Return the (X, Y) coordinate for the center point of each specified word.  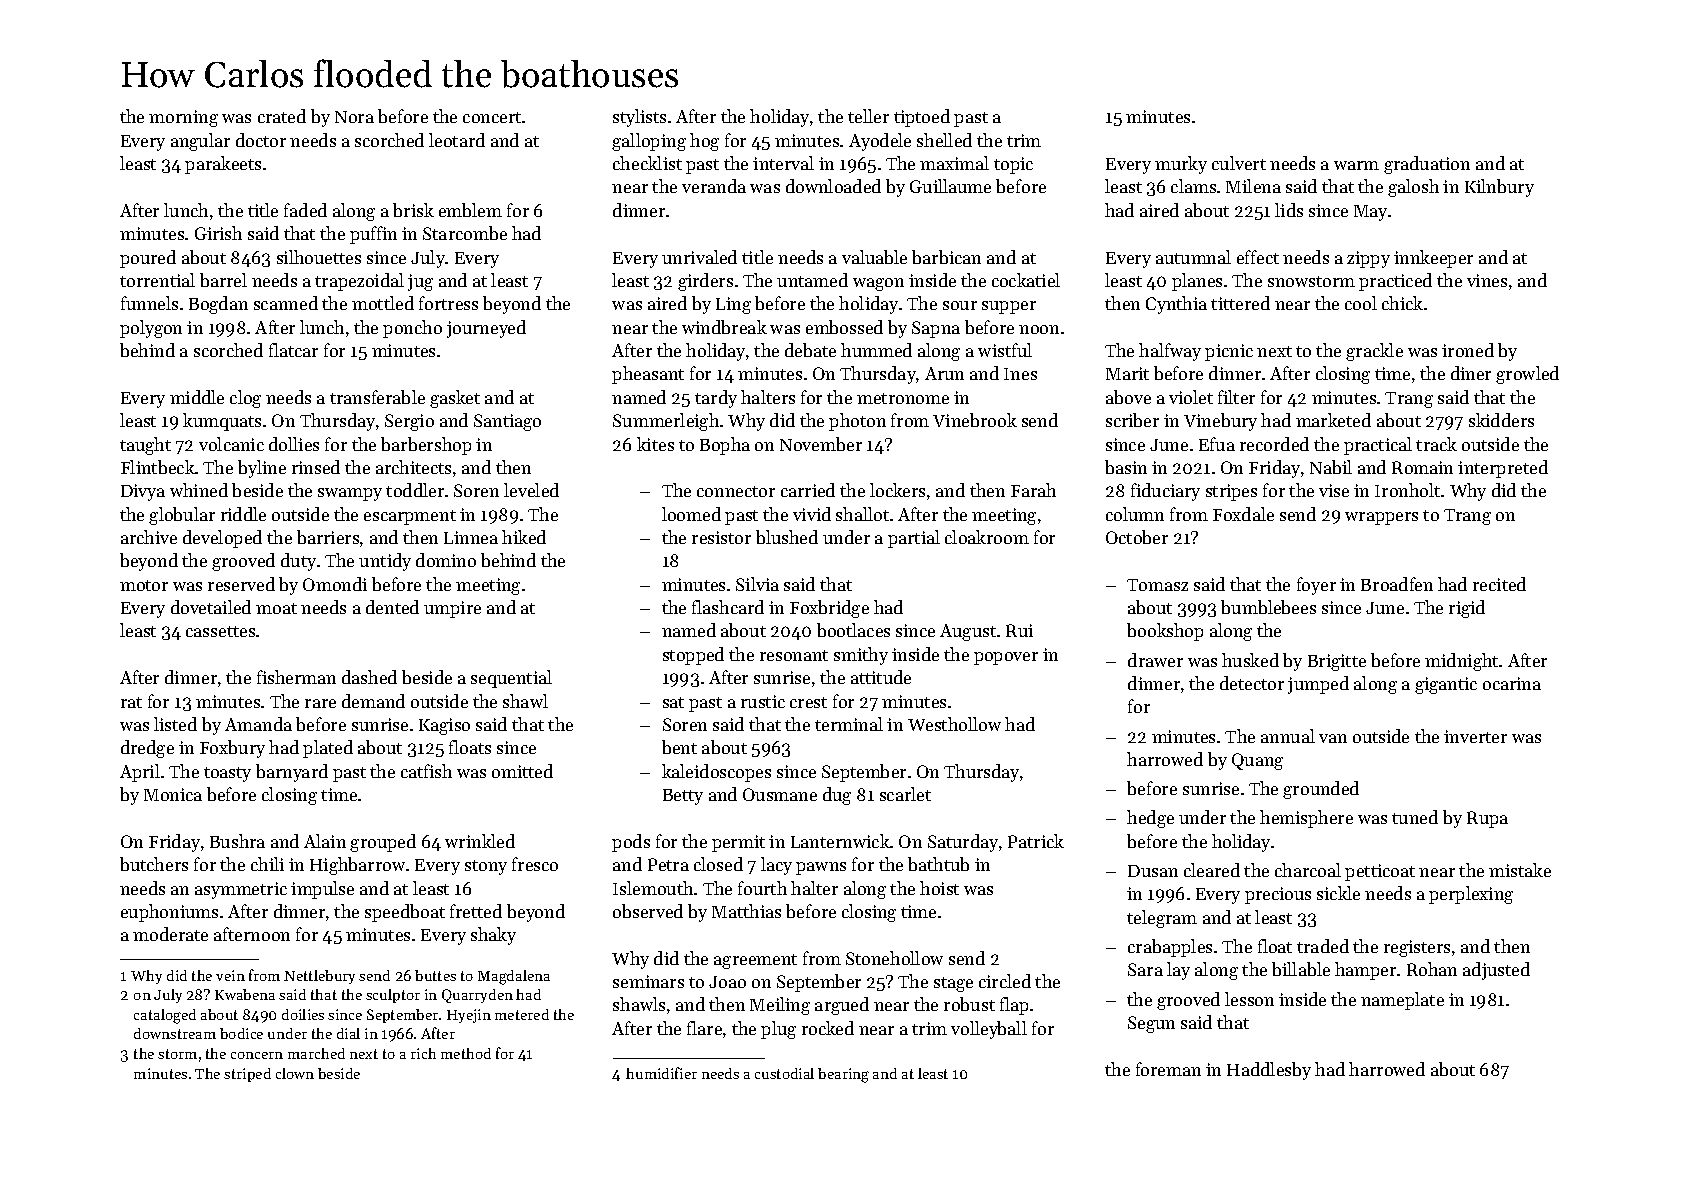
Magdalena (514, 977)
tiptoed (922, 118)
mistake (1520, 870)
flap (1014, 1006)
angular (200, 142)
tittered (1240, 303)
